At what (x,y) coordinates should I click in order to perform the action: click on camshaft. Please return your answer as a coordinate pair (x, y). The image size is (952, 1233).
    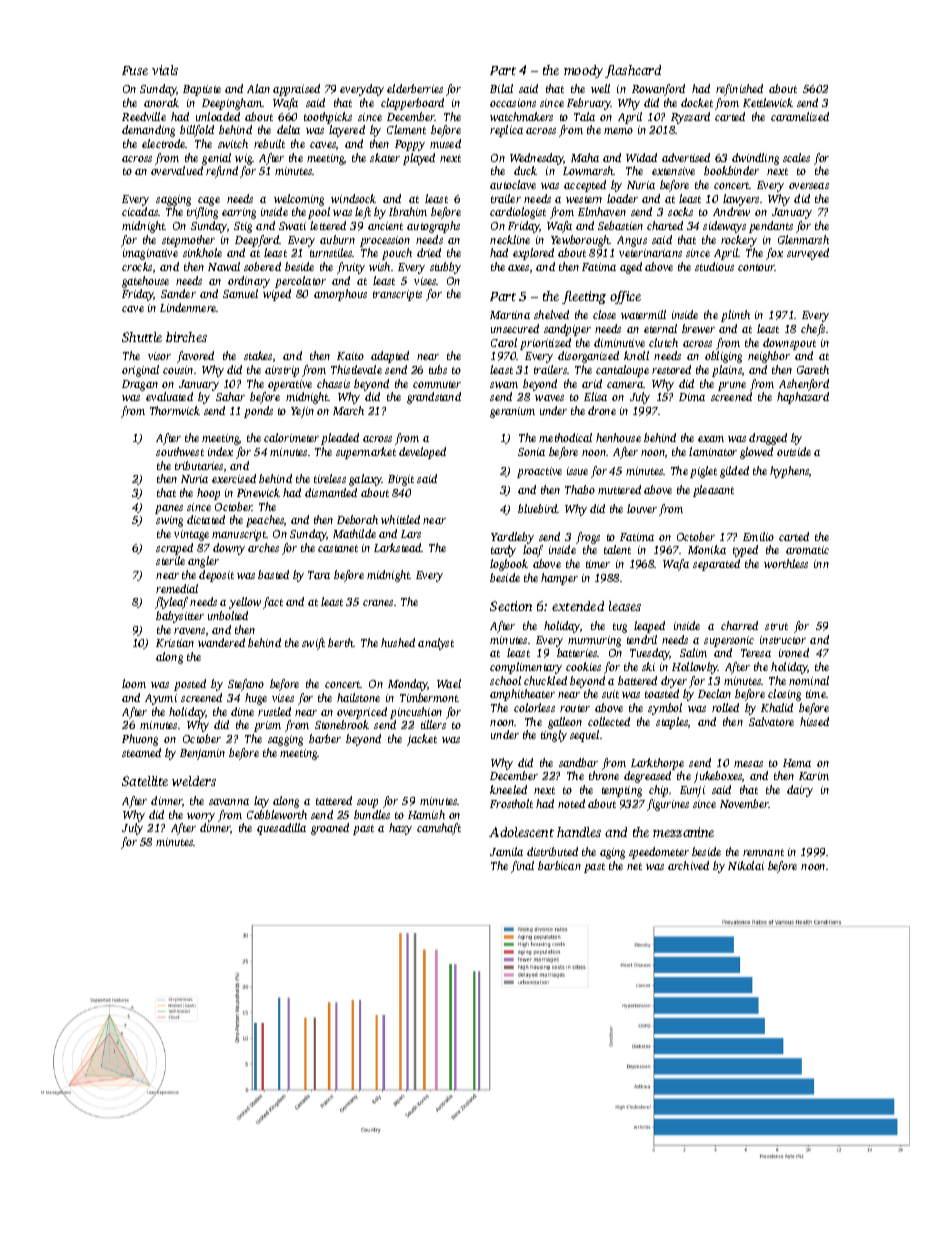
    Looking at the image, I should click on (439, 829).
